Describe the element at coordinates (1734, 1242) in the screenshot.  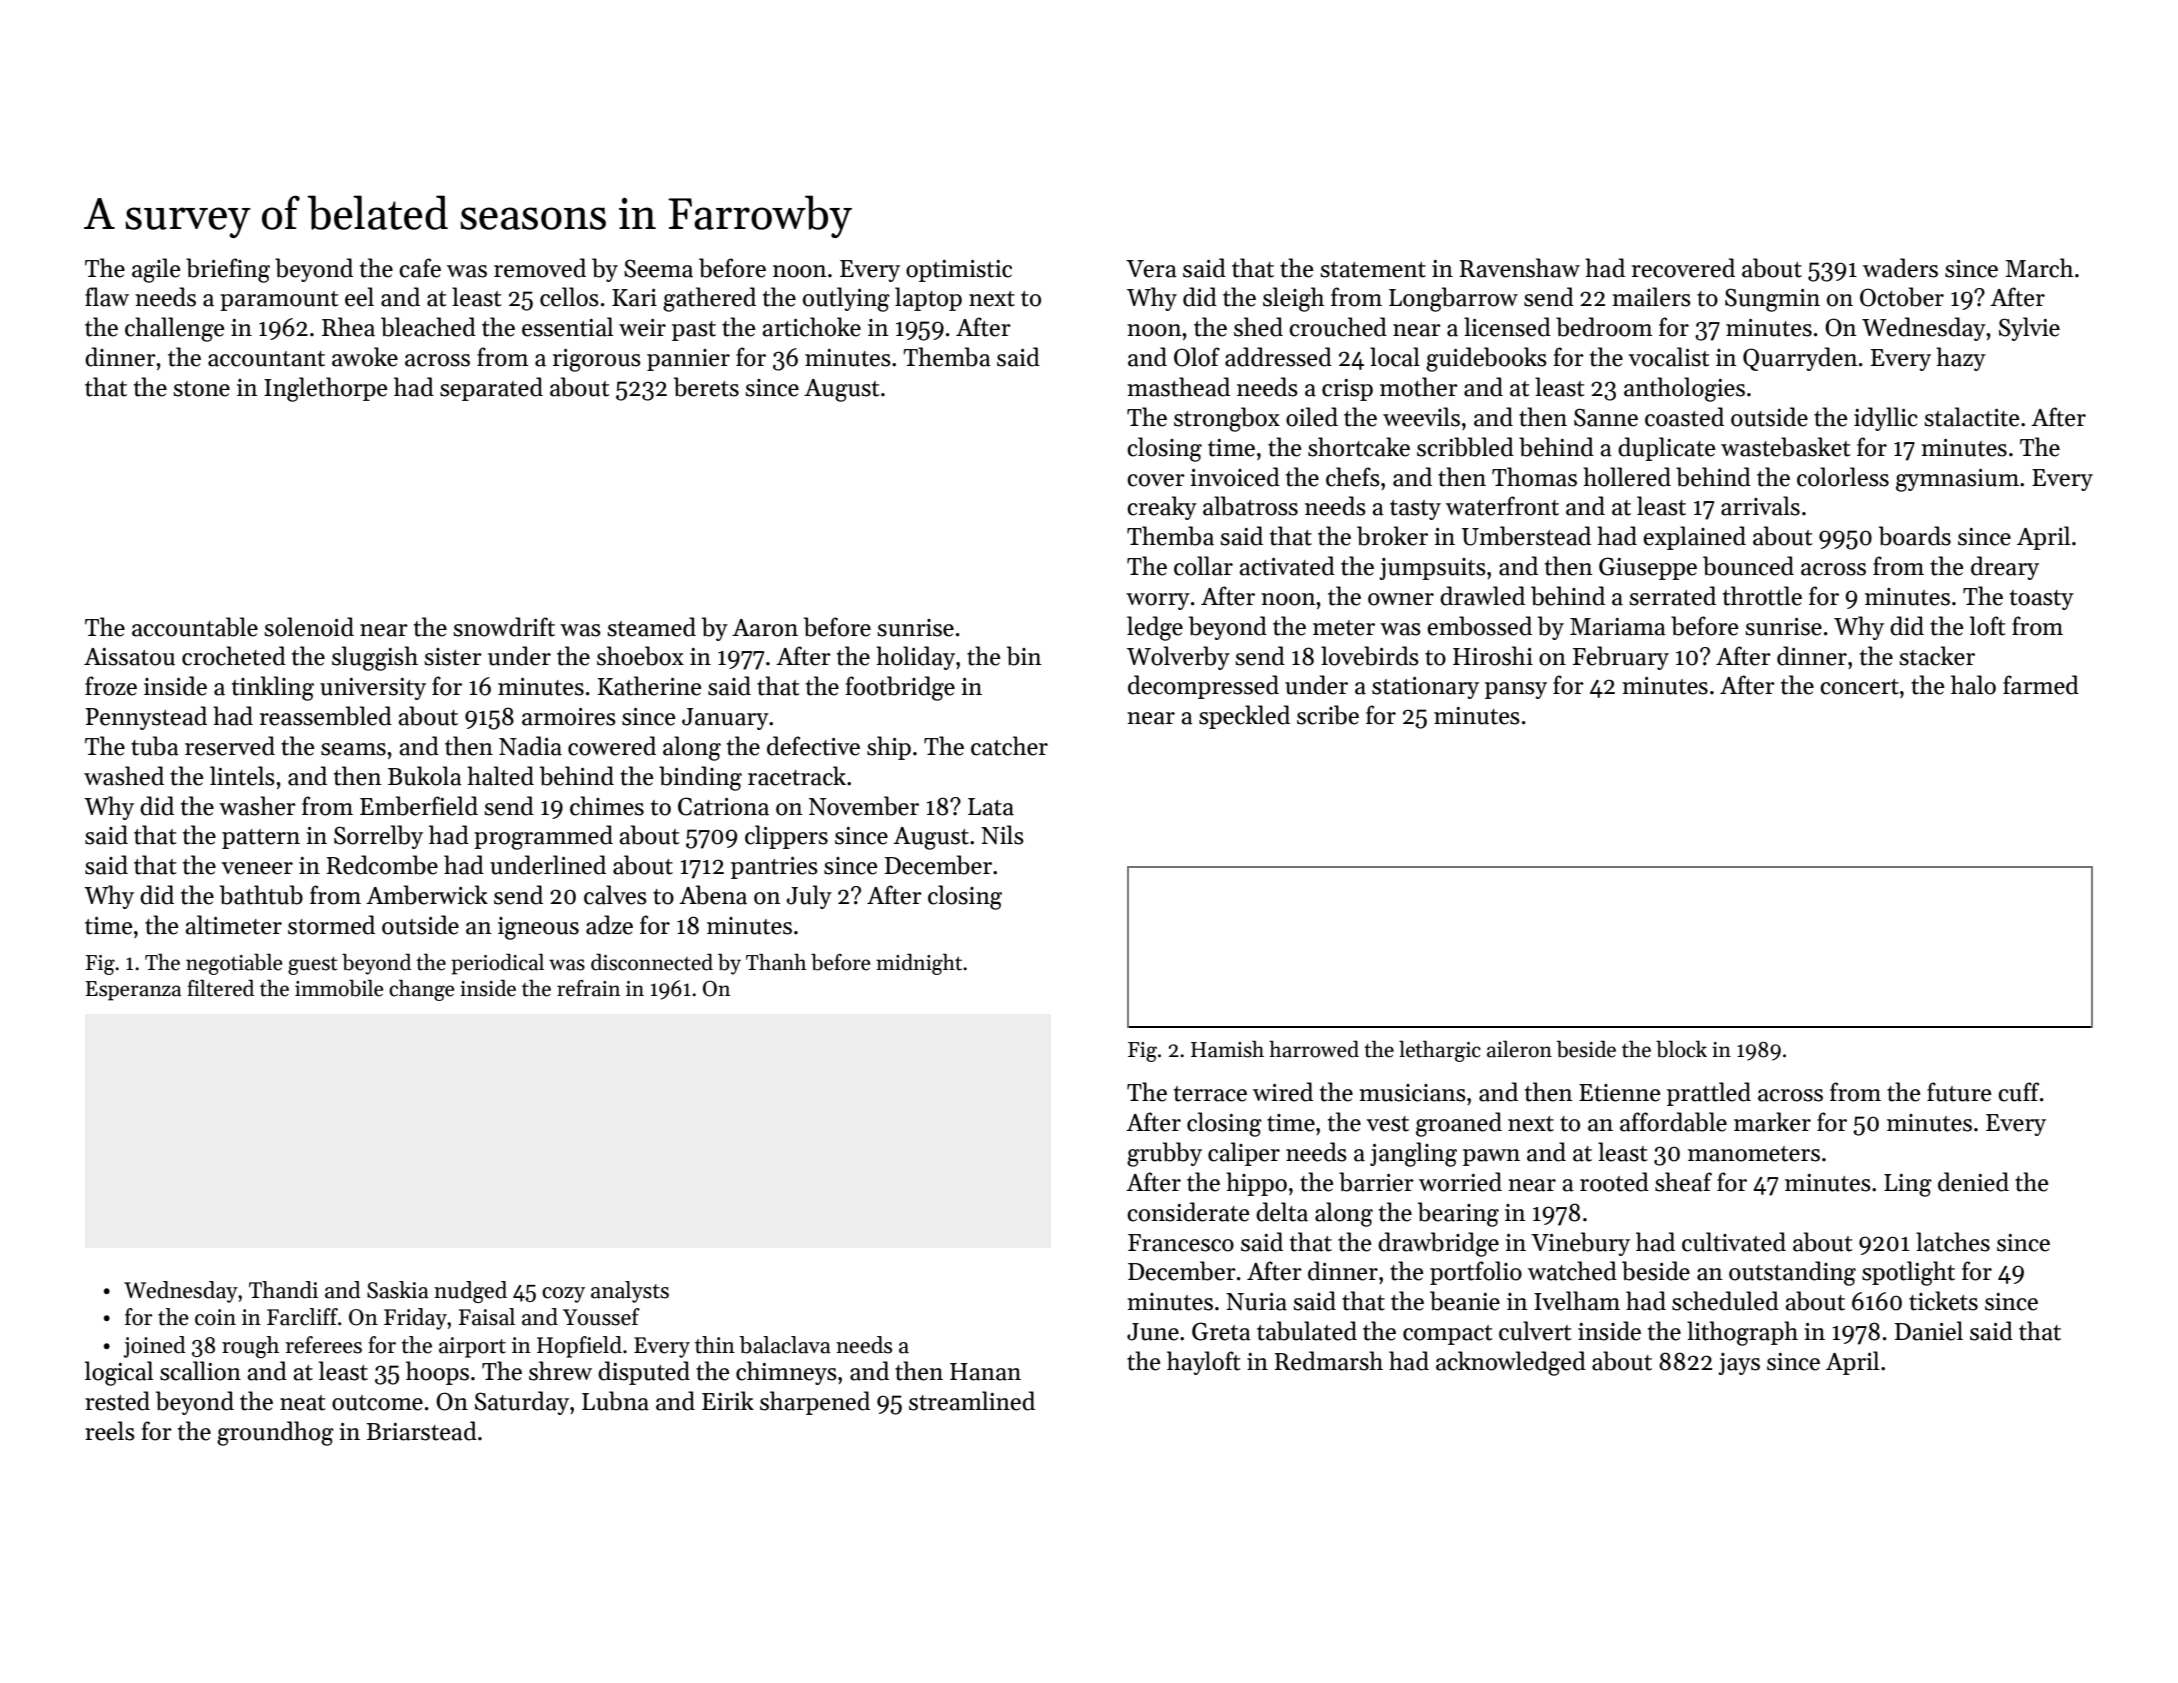
I see `cultivated` at that location.
